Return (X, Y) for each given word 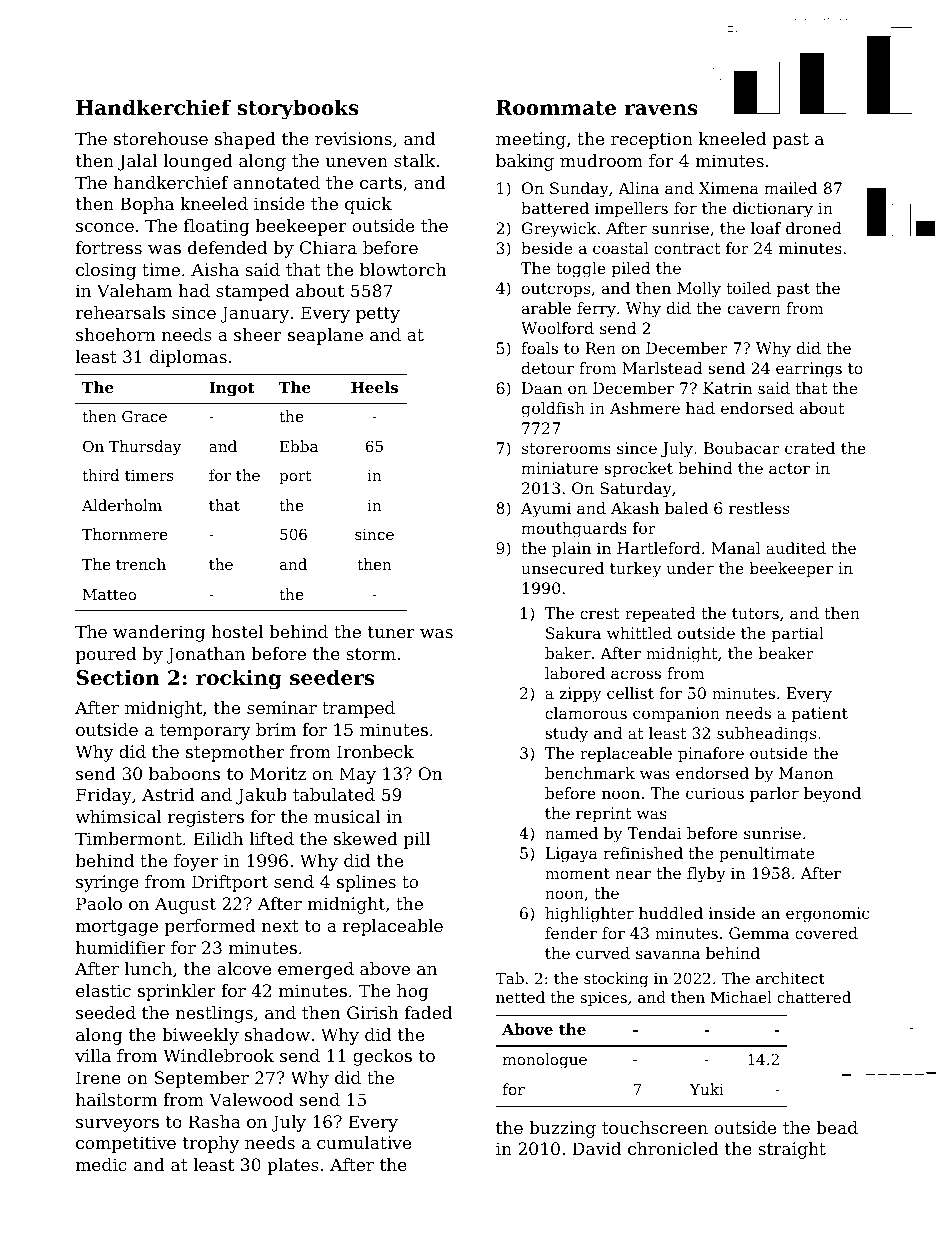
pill (417, 840)
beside (546, 248)
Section (118, 678)
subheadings (766, 735)
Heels (374, 387)
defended (227, 247)
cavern (754, 309)
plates (293, 1166)
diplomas (188, 358)
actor (789, 468)
